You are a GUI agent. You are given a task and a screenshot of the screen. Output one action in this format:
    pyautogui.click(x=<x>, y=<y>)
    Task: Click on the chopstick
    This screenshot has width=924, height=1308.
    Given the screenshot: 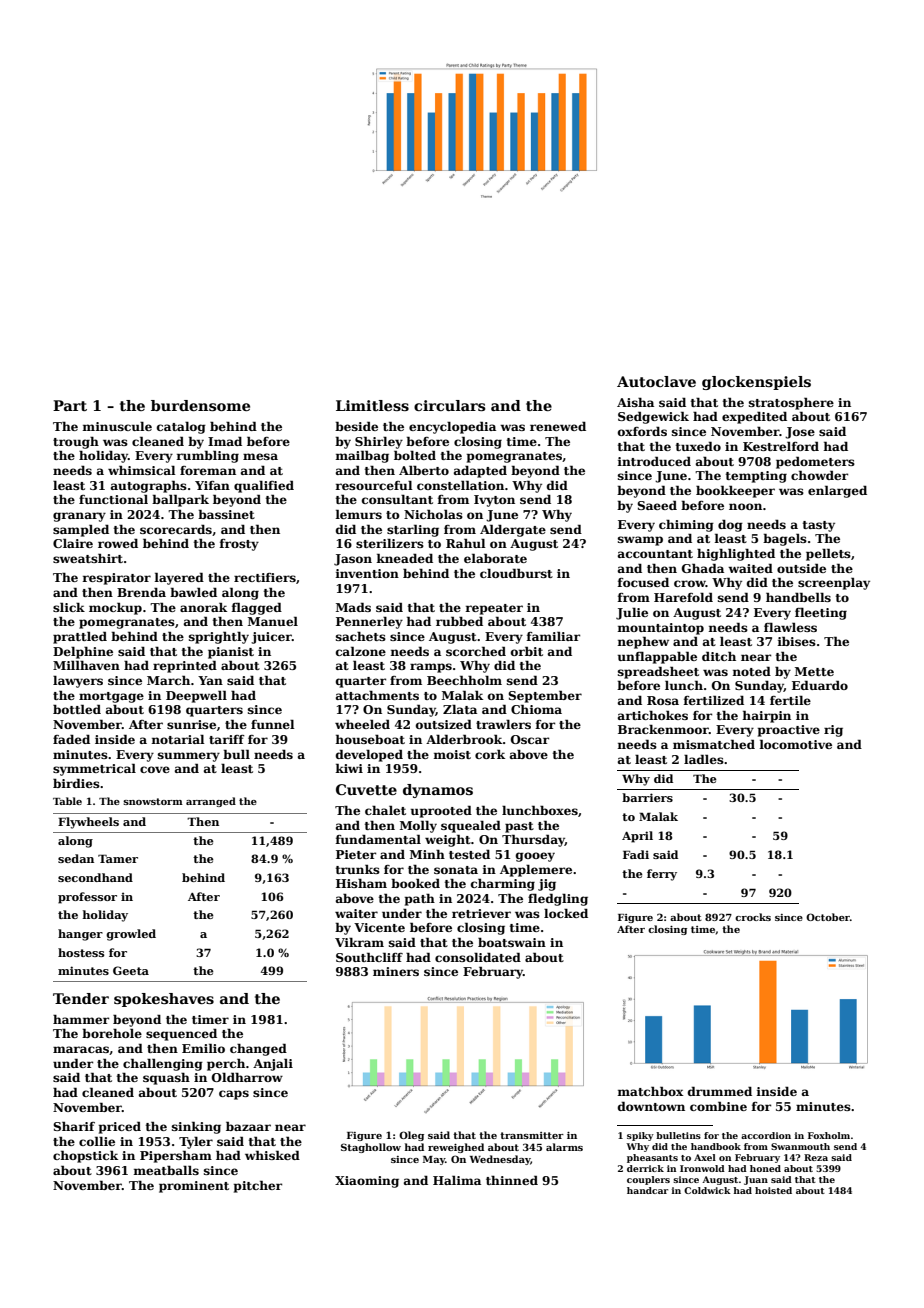 What is the action you would take?
    pyautogui.click(x=85, y=1156)
